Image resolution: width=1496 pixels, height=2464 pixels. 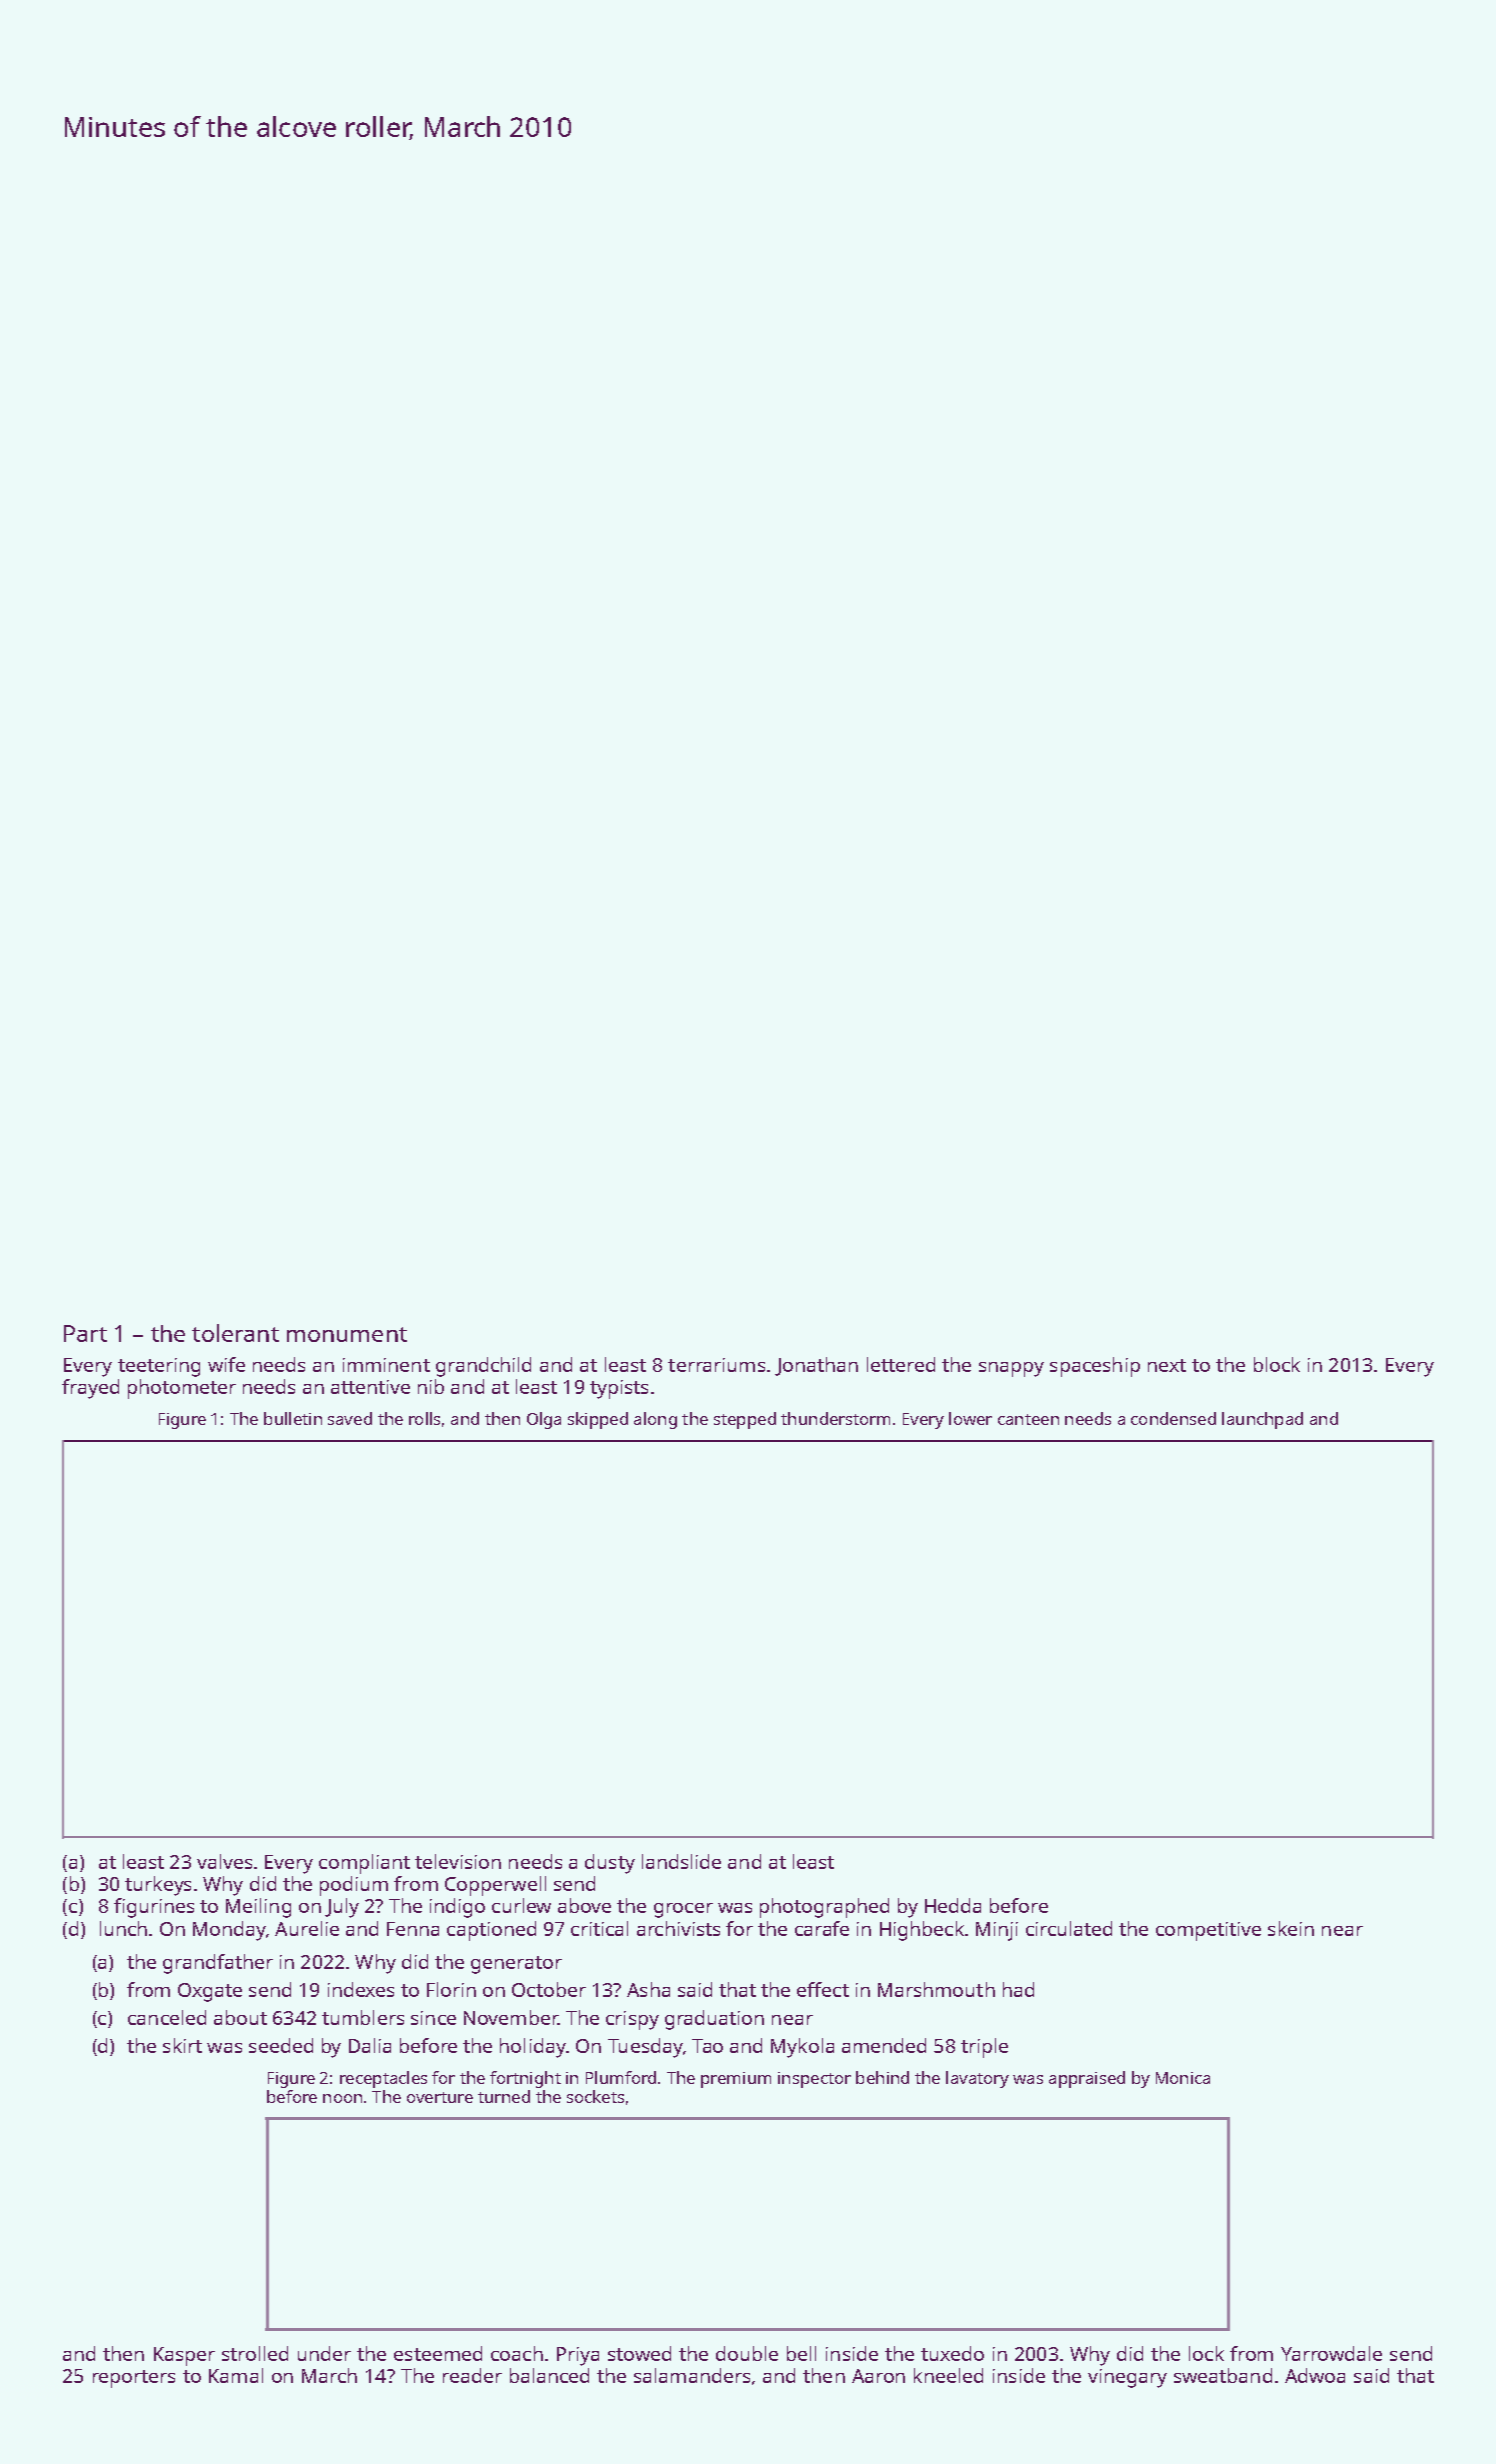 What do you see at coordinates (236, 2375) in the page?
I see `Kamal` at bounding box center [236, 2375].
